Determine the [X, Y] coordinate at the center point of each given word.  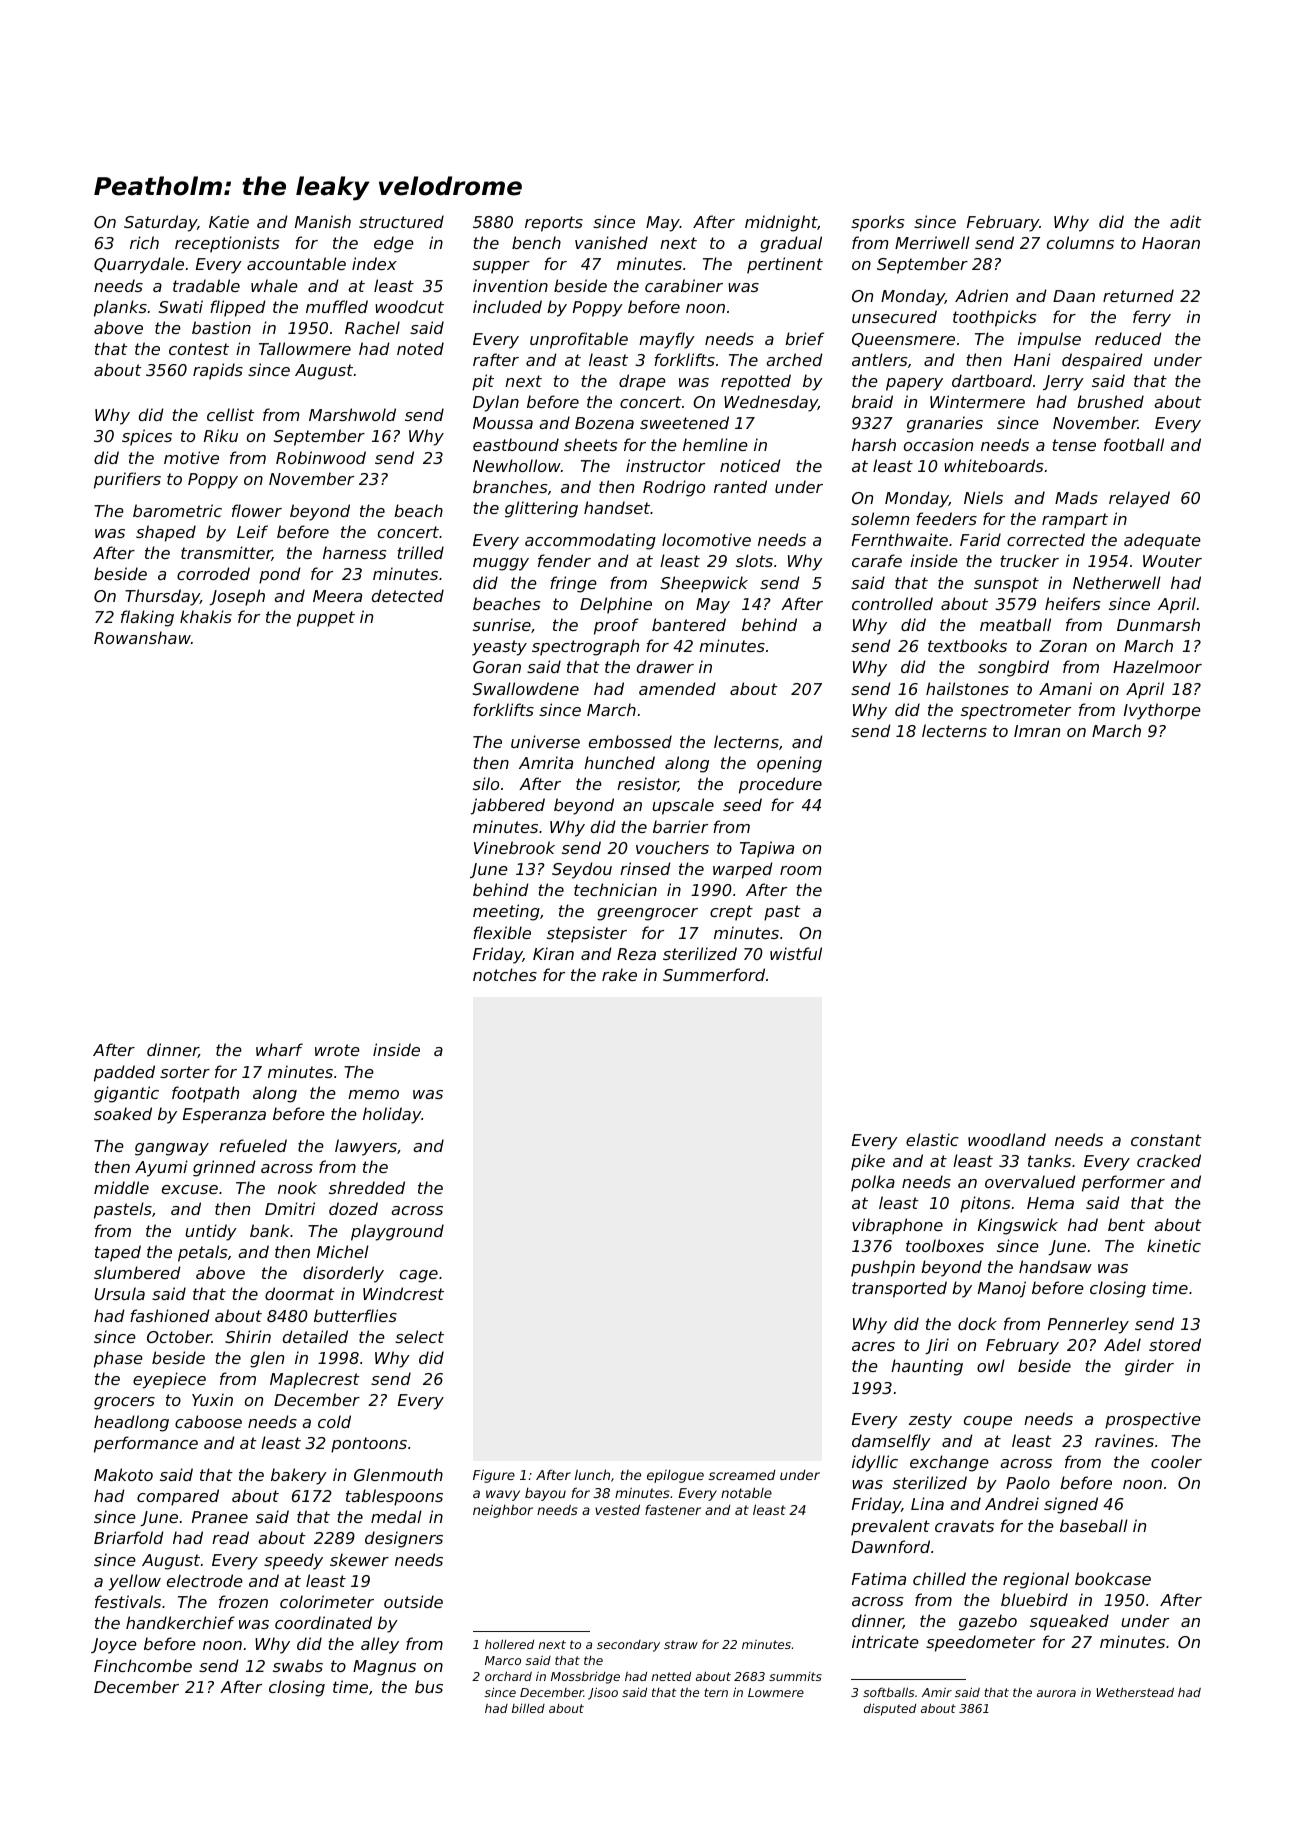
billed [528, 1708]
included [507, 306]
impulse [1049, 340]
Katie [229, 221]
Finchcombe [143, 1665]
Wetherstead [1135, 1692]
